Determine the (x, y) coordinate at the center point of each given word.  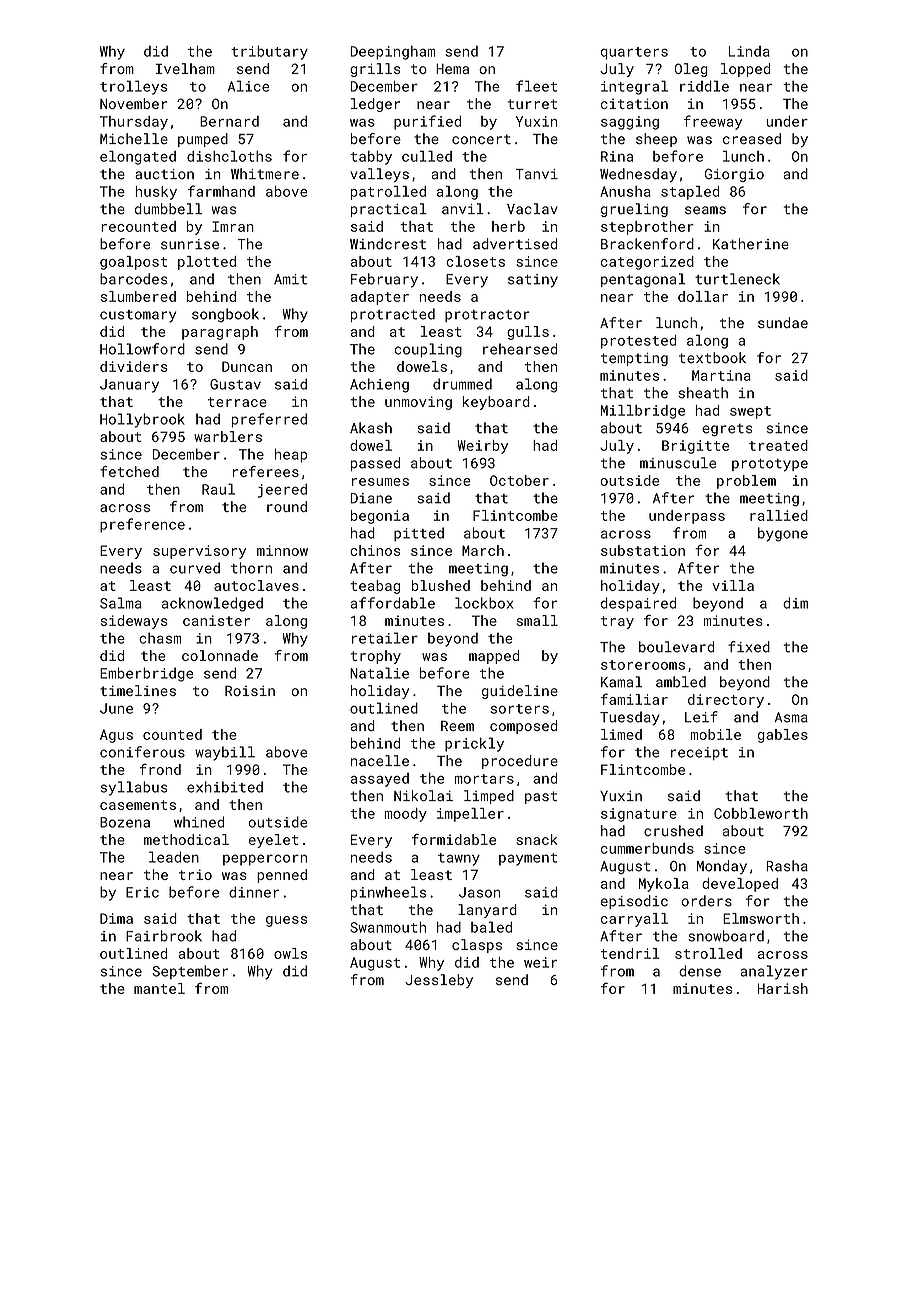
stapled (690, 193)
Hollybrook (142, 420)
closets (475, 261)
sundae (783, 323)
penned (282, 876)
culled (427, 156)
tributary (269, 52)
